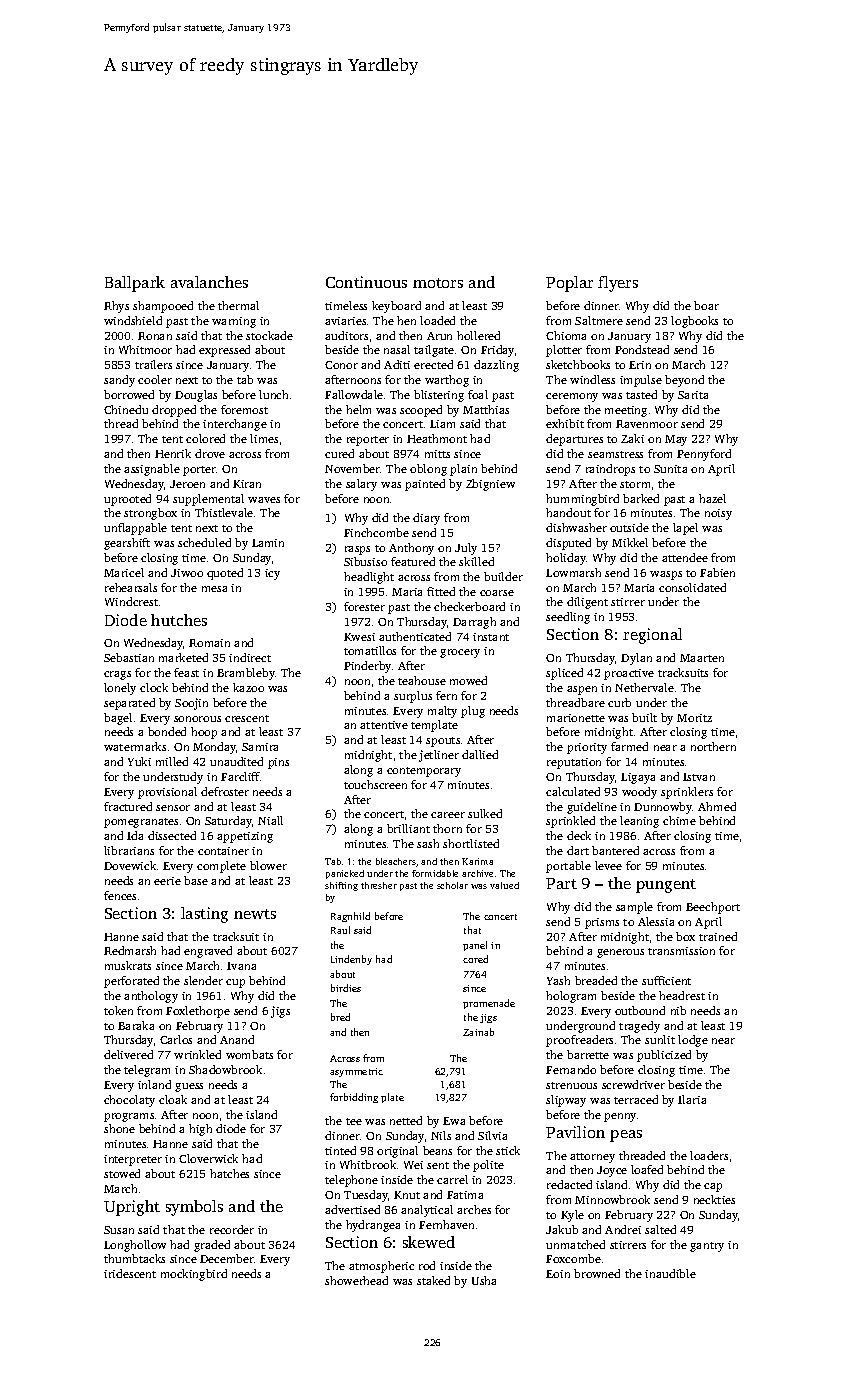 The image size is (849, 1400). I want to click on asymmetric, so click(356, 1072).
